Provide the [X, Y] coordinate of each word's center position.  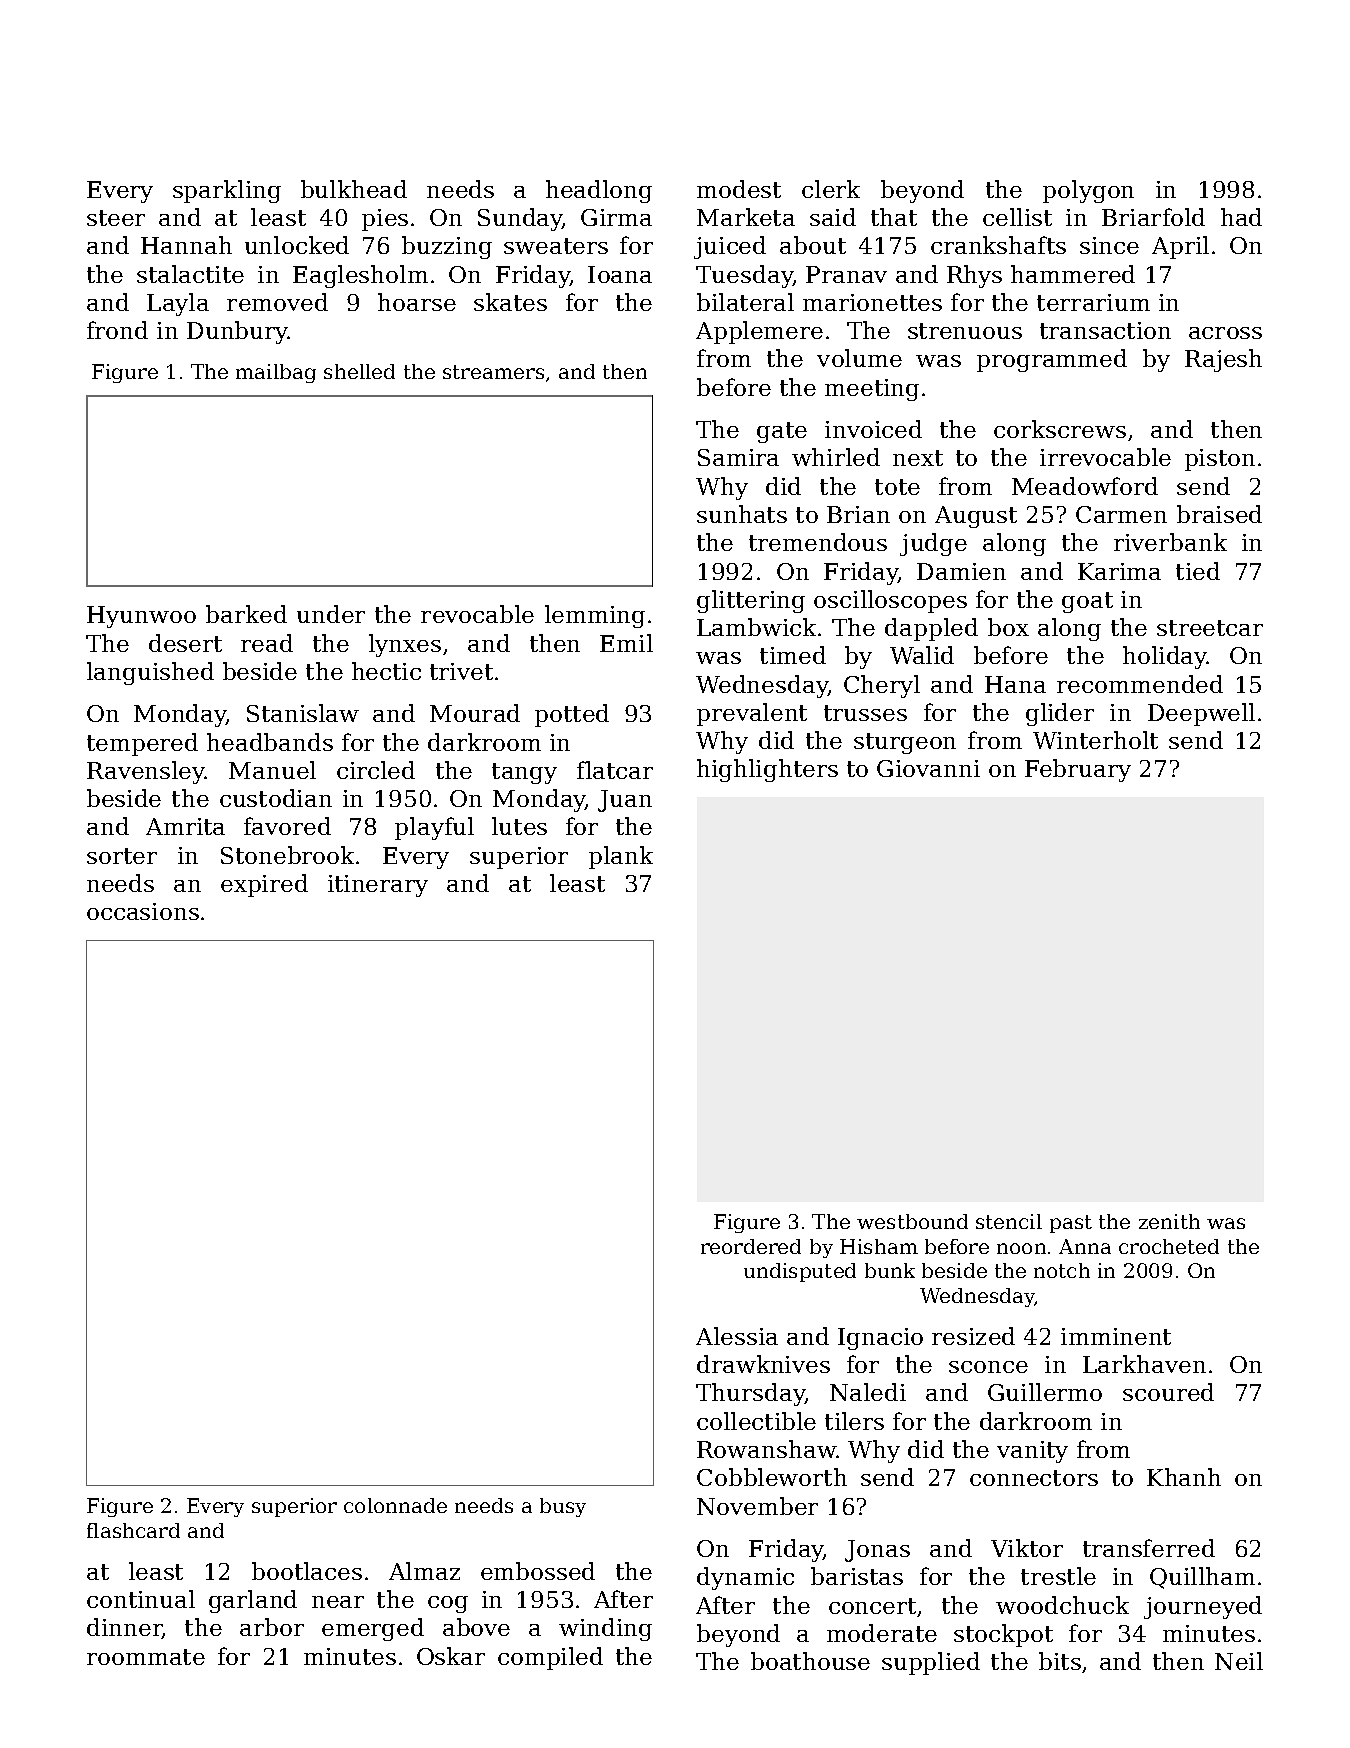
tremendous [818, 542]
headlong [599, 191]
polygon [1088, 191]
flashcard [133, 1530]
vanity [1032, 1452]
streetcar [1210, 628]
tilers [854, 1421]
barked [246, 614]
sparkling [227, 191]
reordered [751, 1246]
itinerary [378, 886]
